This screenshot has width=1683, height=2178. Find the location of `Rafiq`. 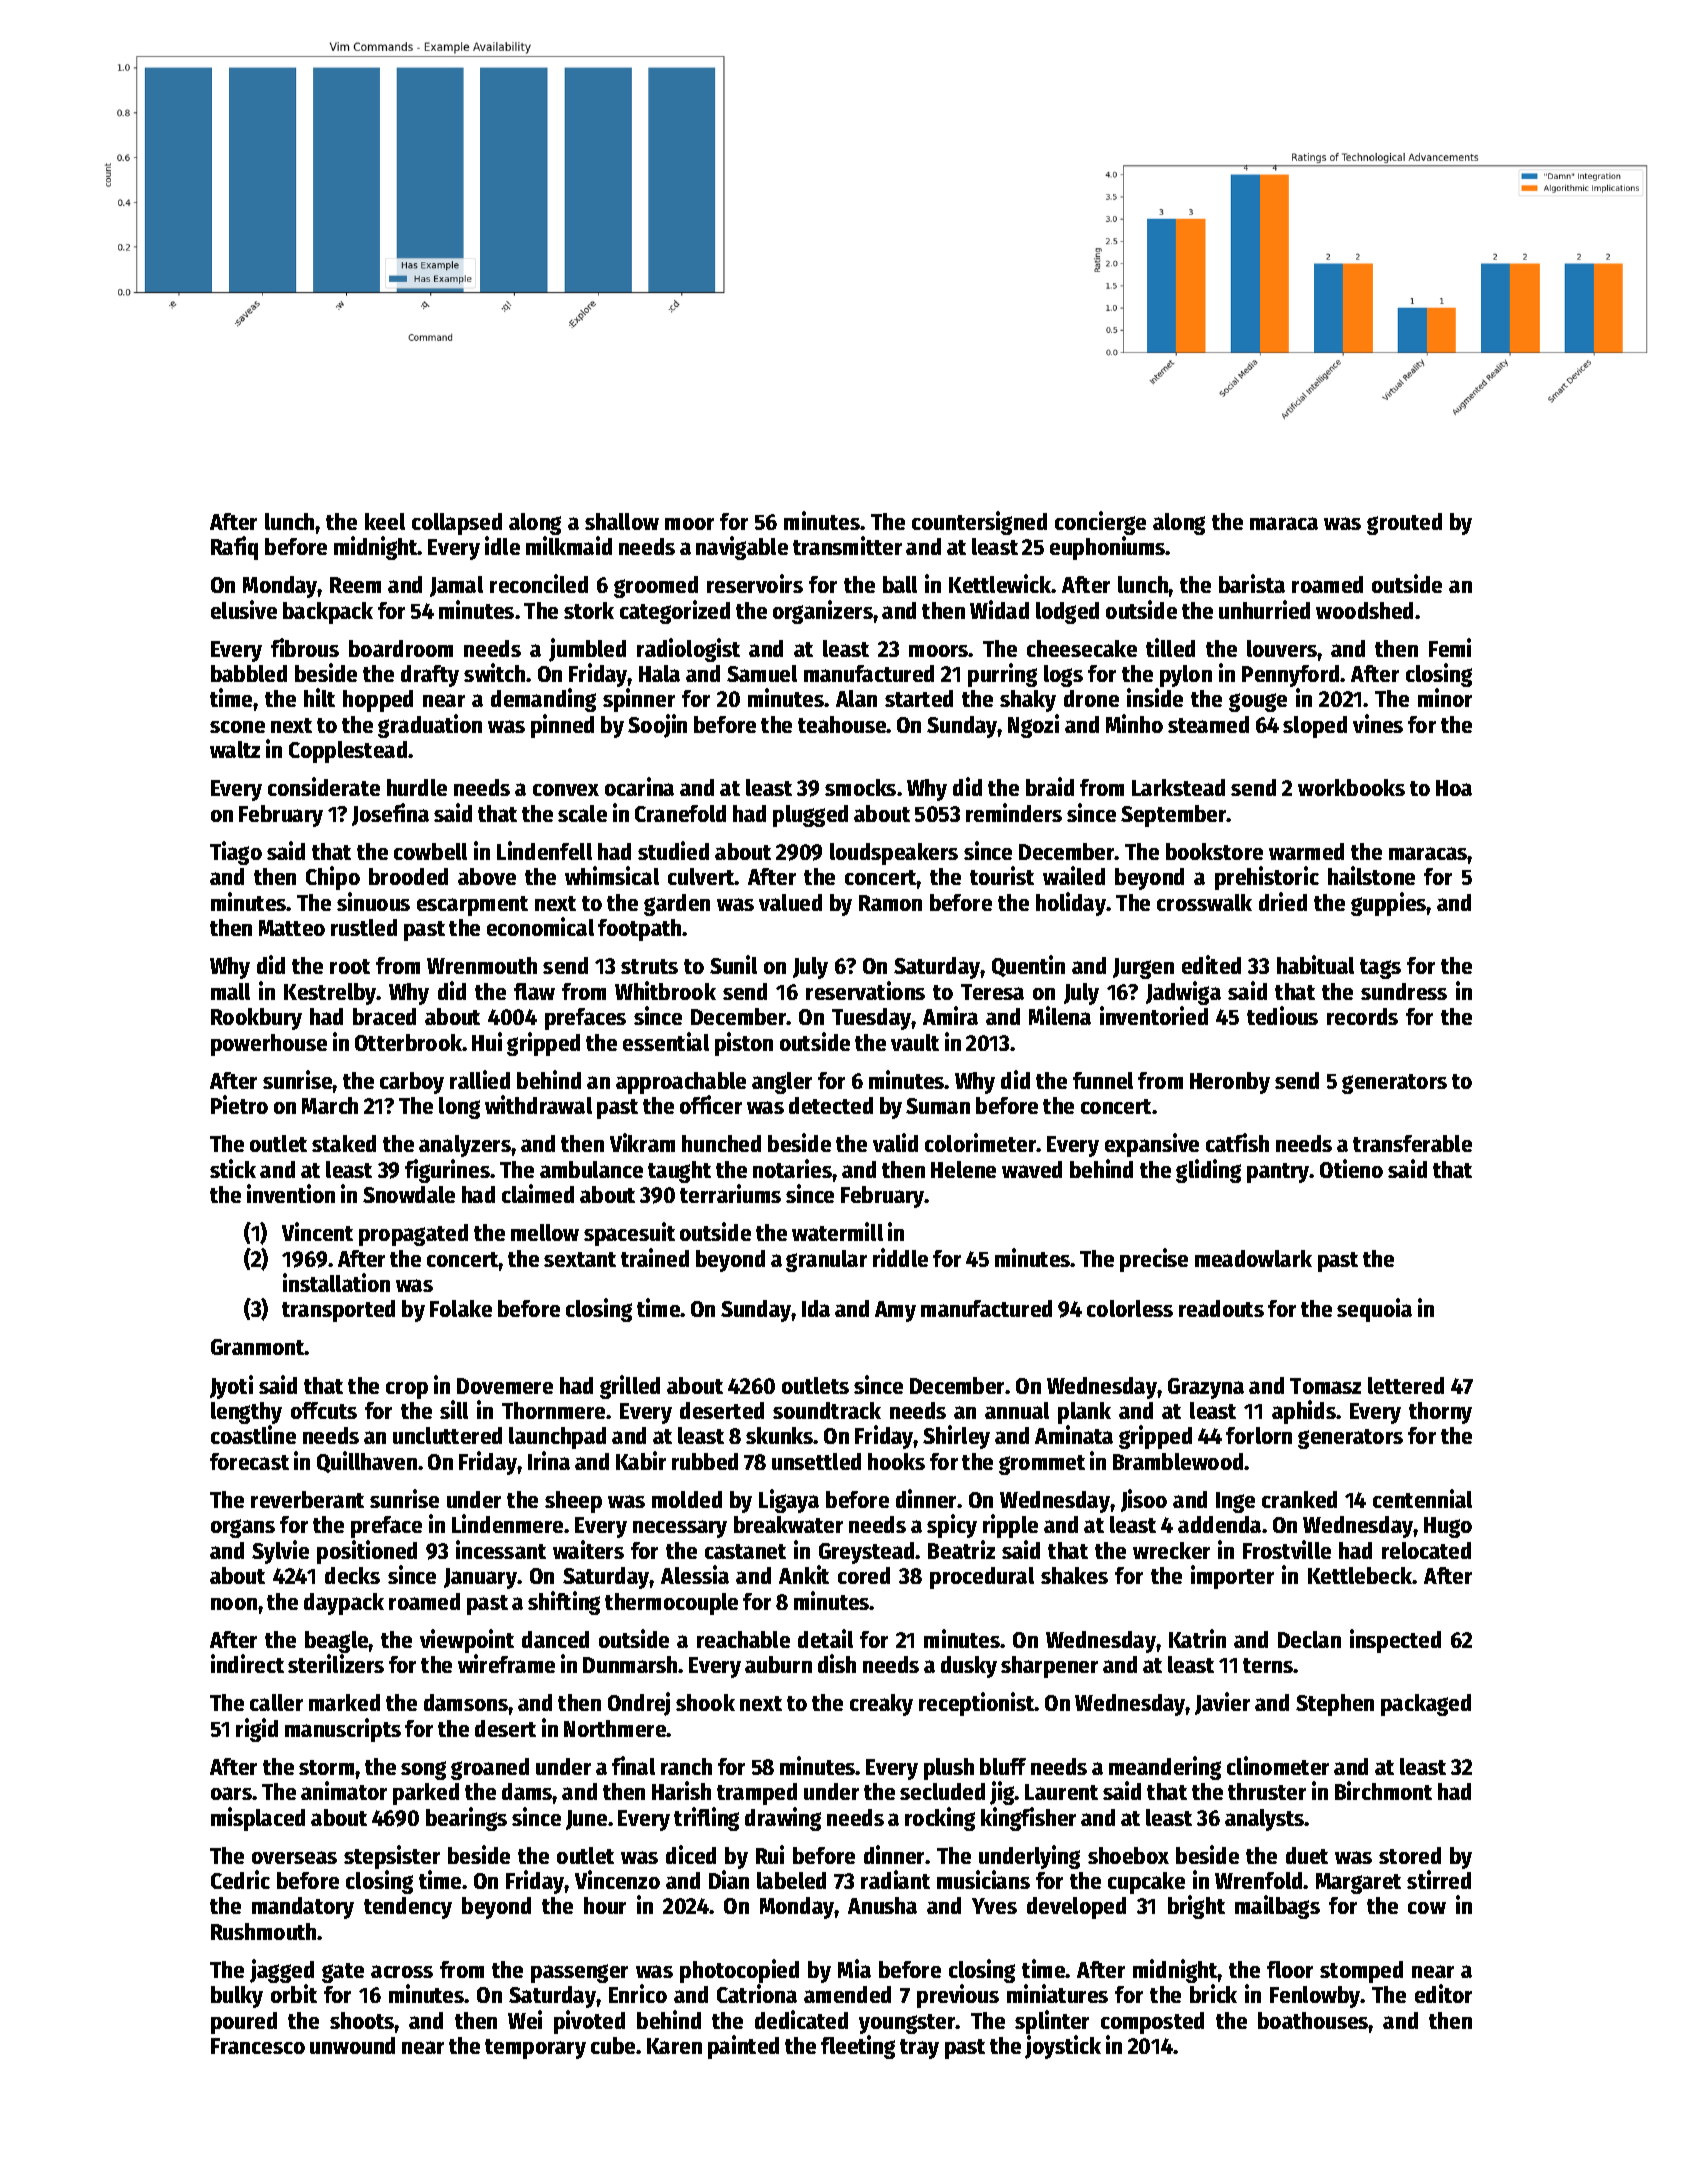

Rafiq is located at coordinates (234, 548).
